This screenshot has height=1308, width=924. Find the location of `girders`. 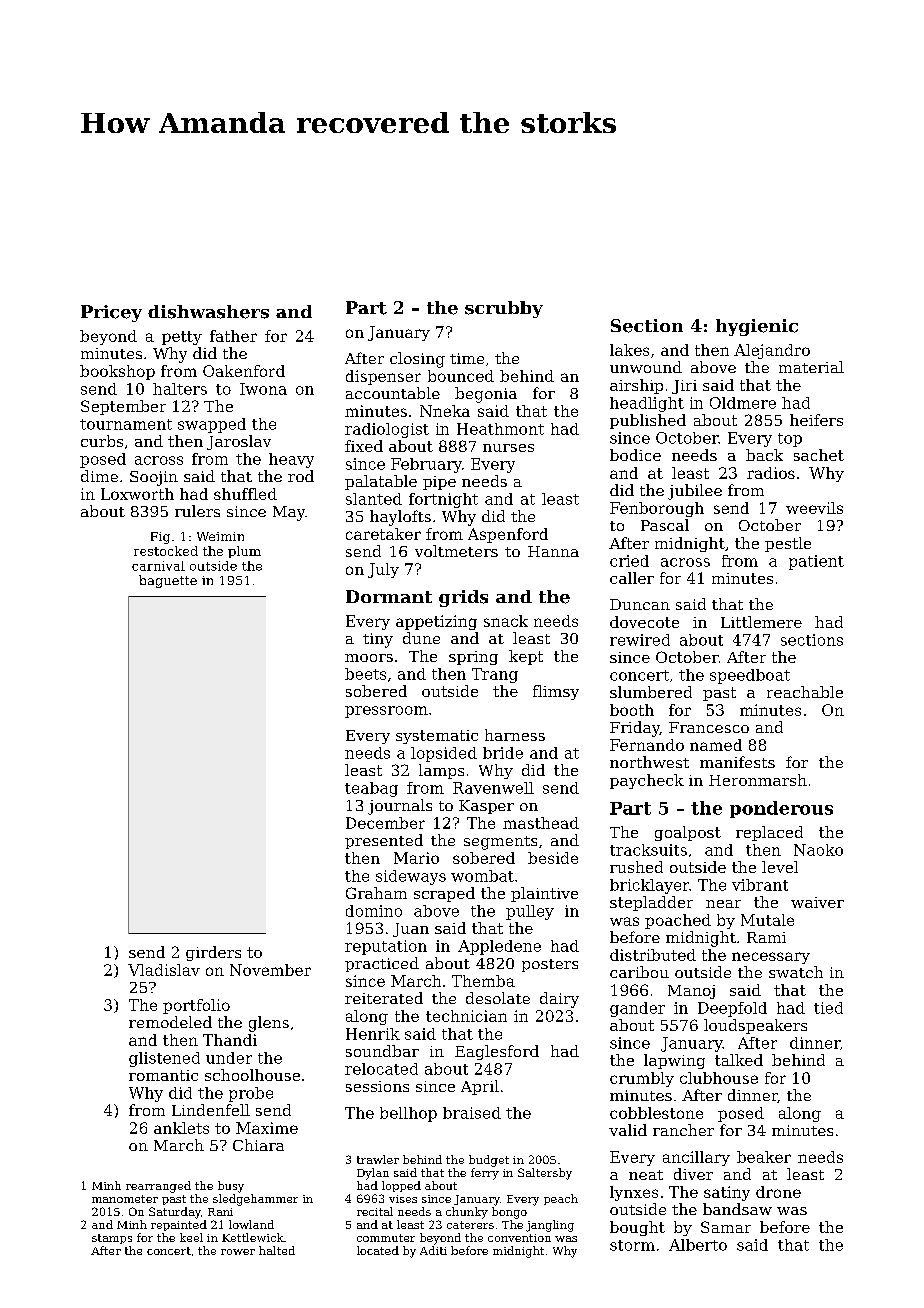

girders is located at coordinates (213, 953).
